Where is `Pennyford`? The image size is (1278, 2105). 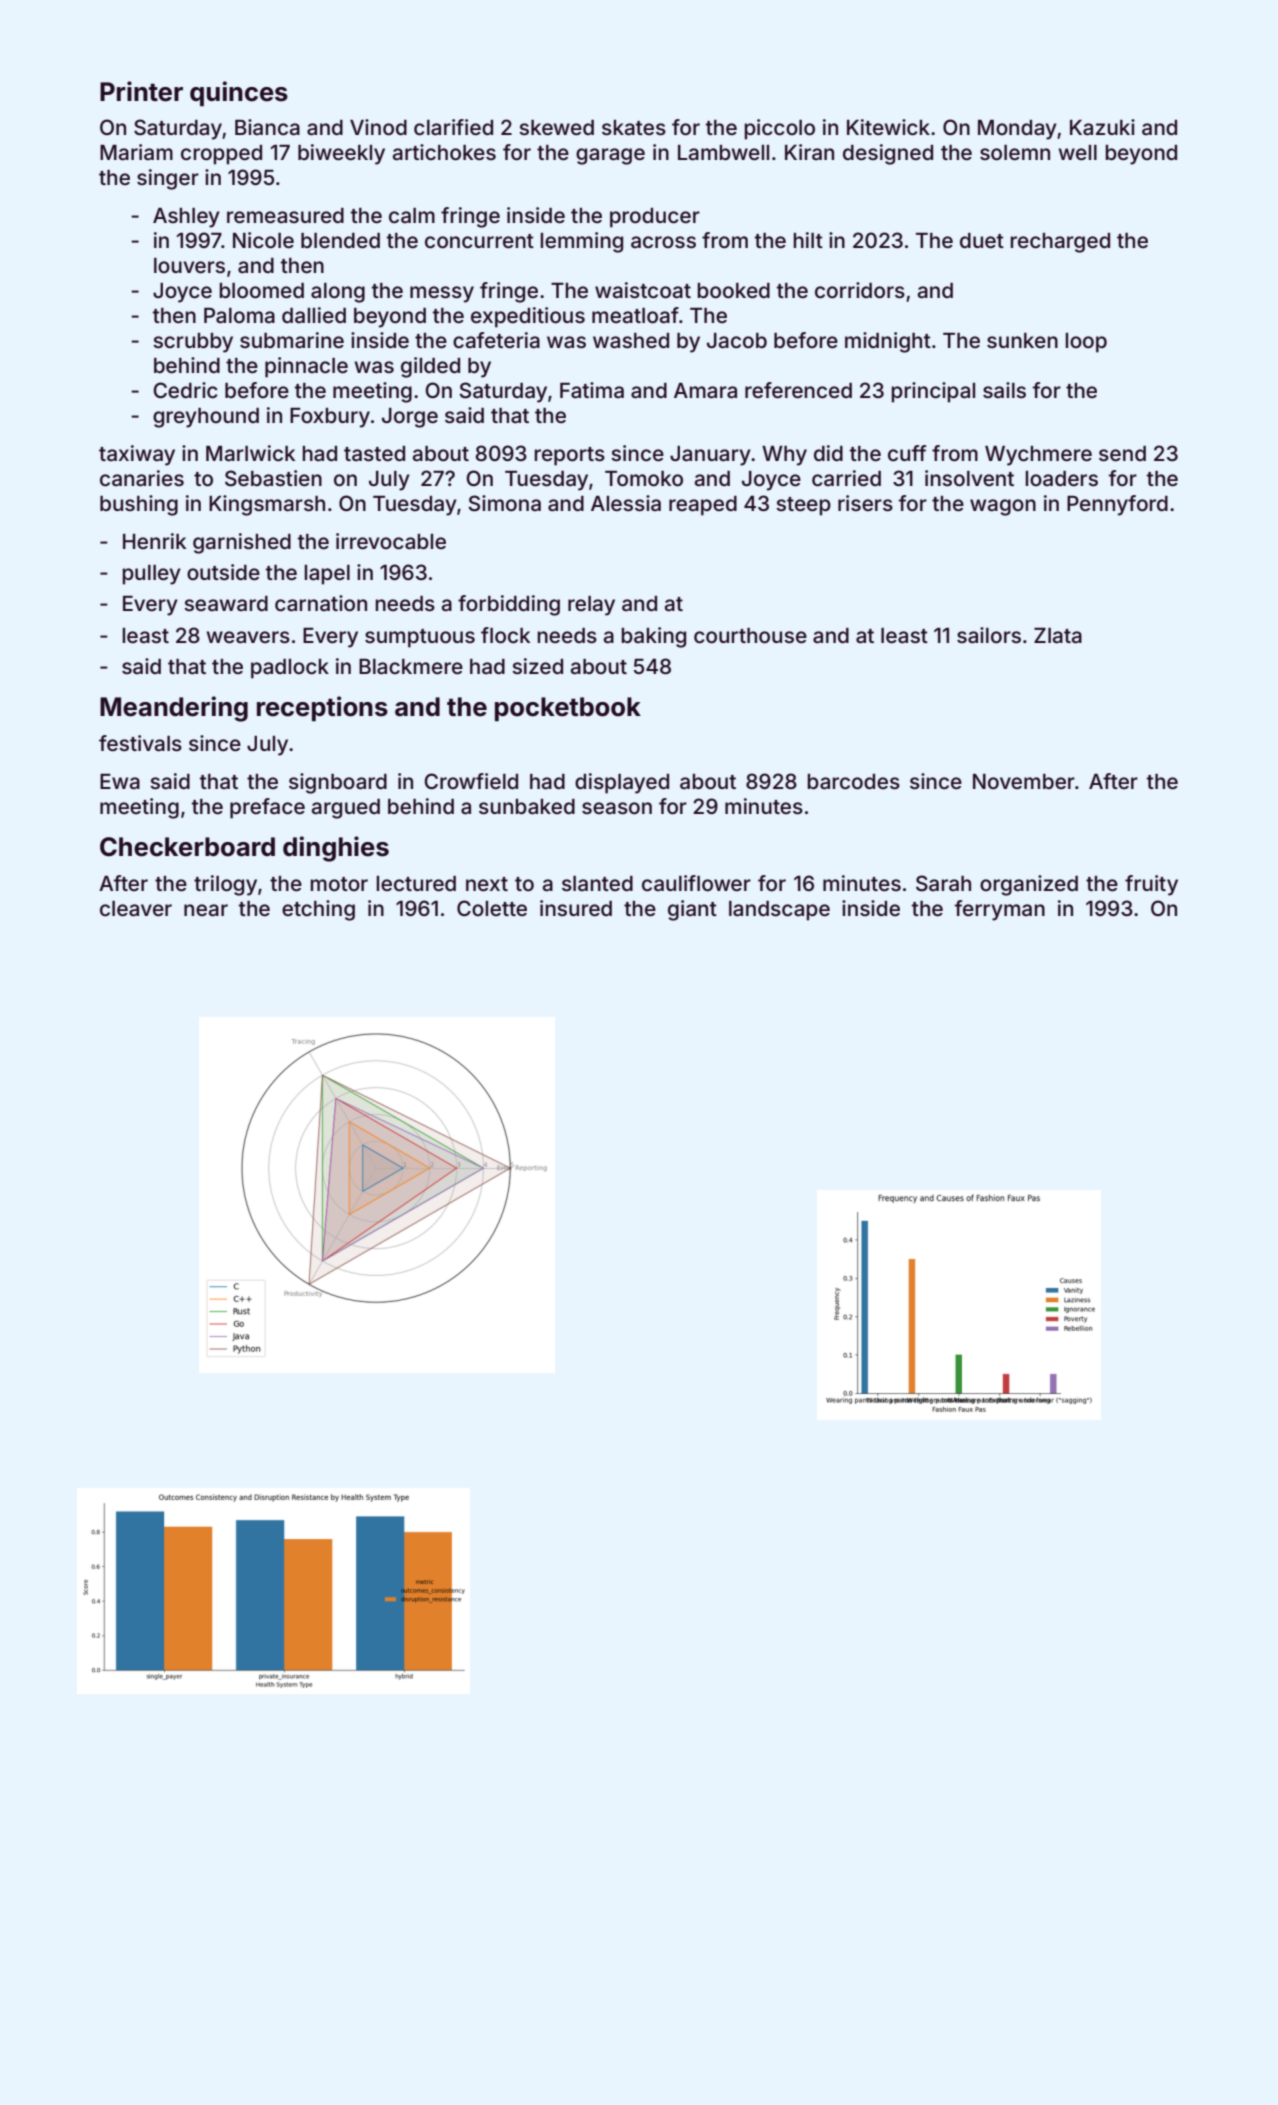 Pennyford is located at coordinates (1117, 505).
